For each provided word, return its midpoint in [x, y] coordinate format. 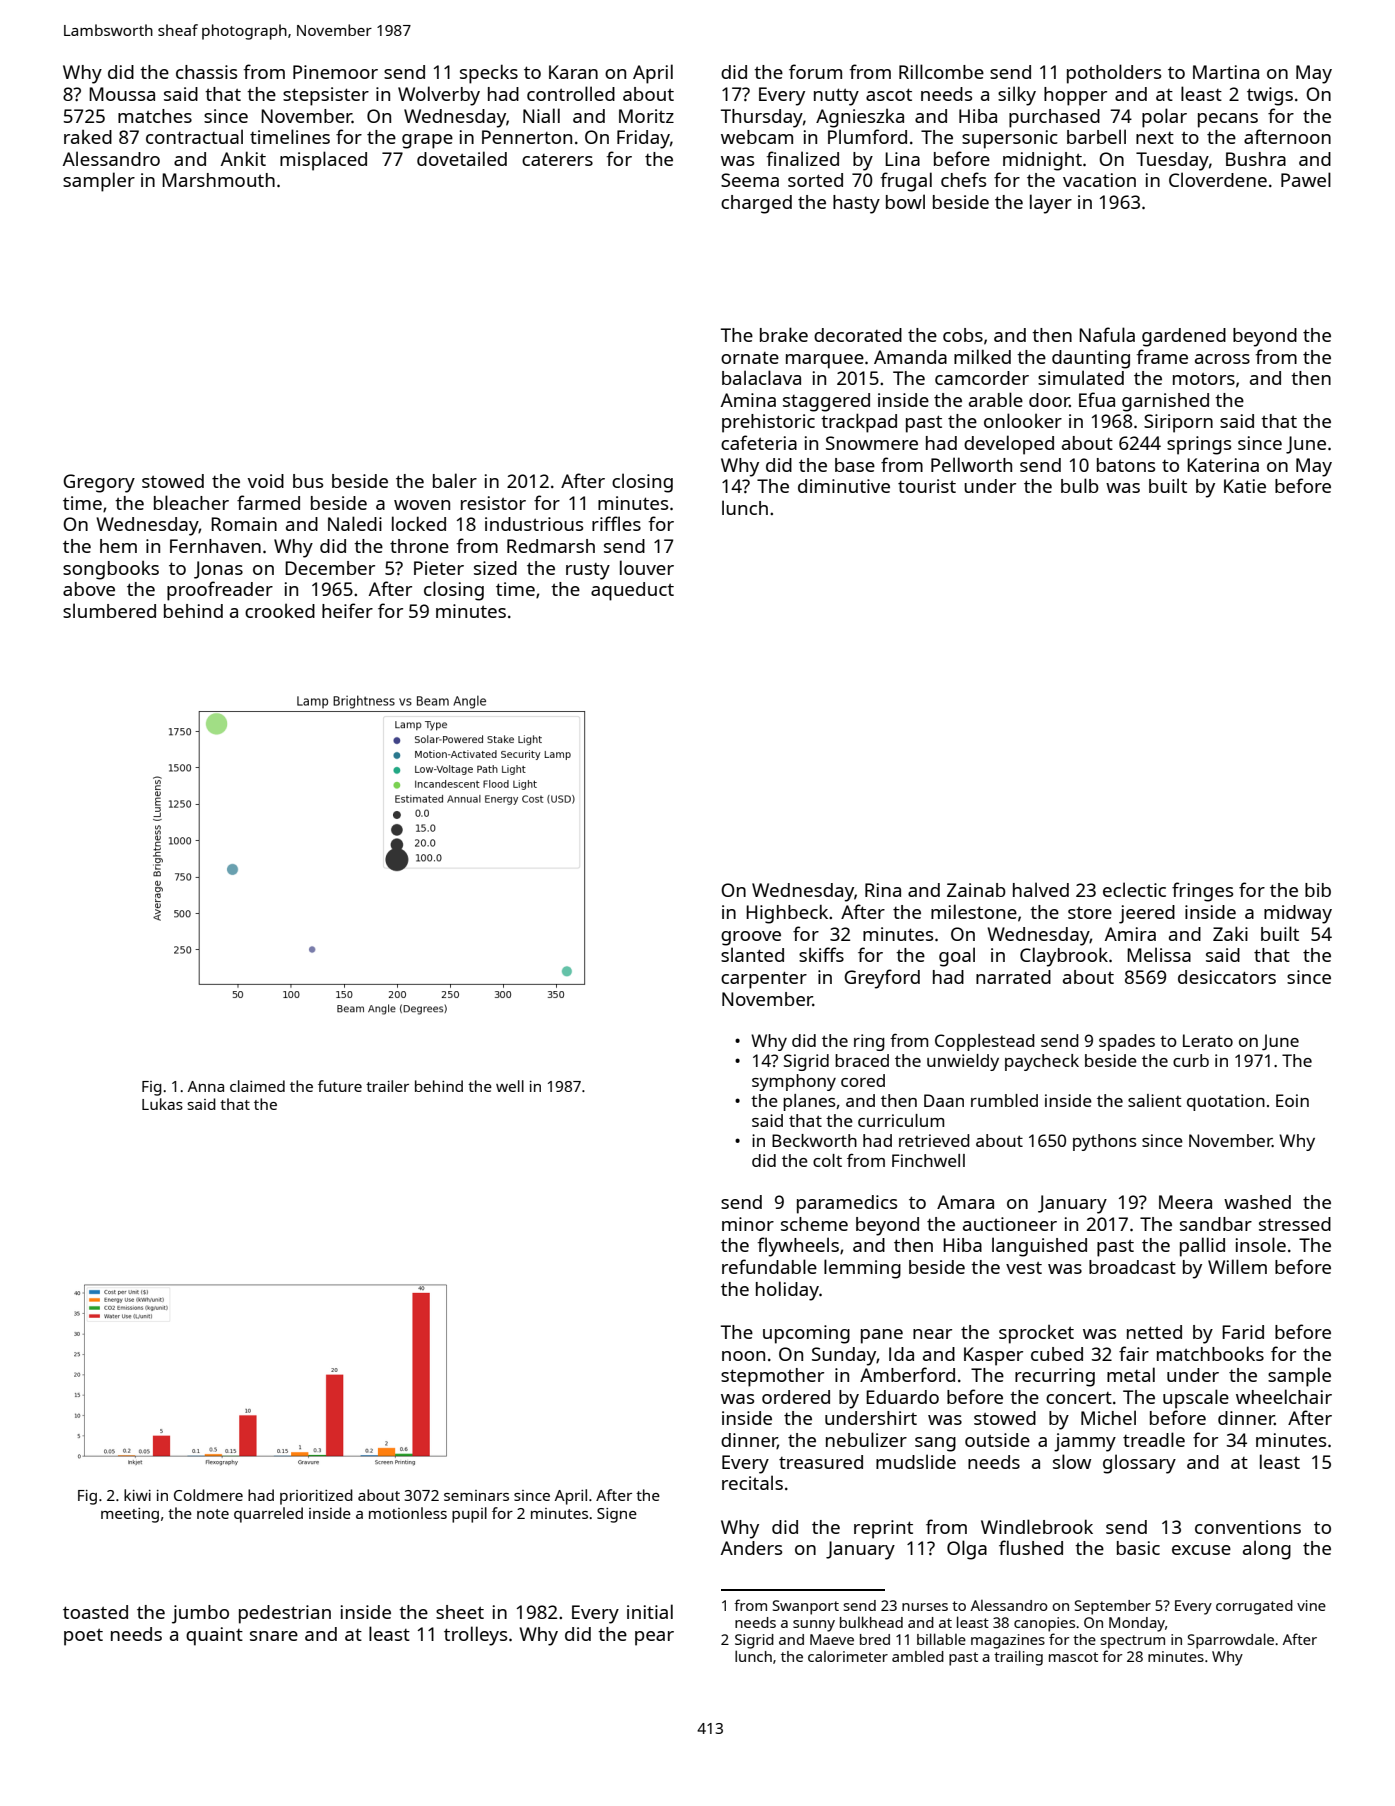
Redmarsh [551, 546]
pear [654, 1638]
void [266, 481]
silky [1017, 96]
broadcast [1132, 1267]
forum [815, 71]
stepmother [772, 1377]
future [340, 1086]
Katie [1245, 486]
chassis [206, 72]
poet [83, 1637]
